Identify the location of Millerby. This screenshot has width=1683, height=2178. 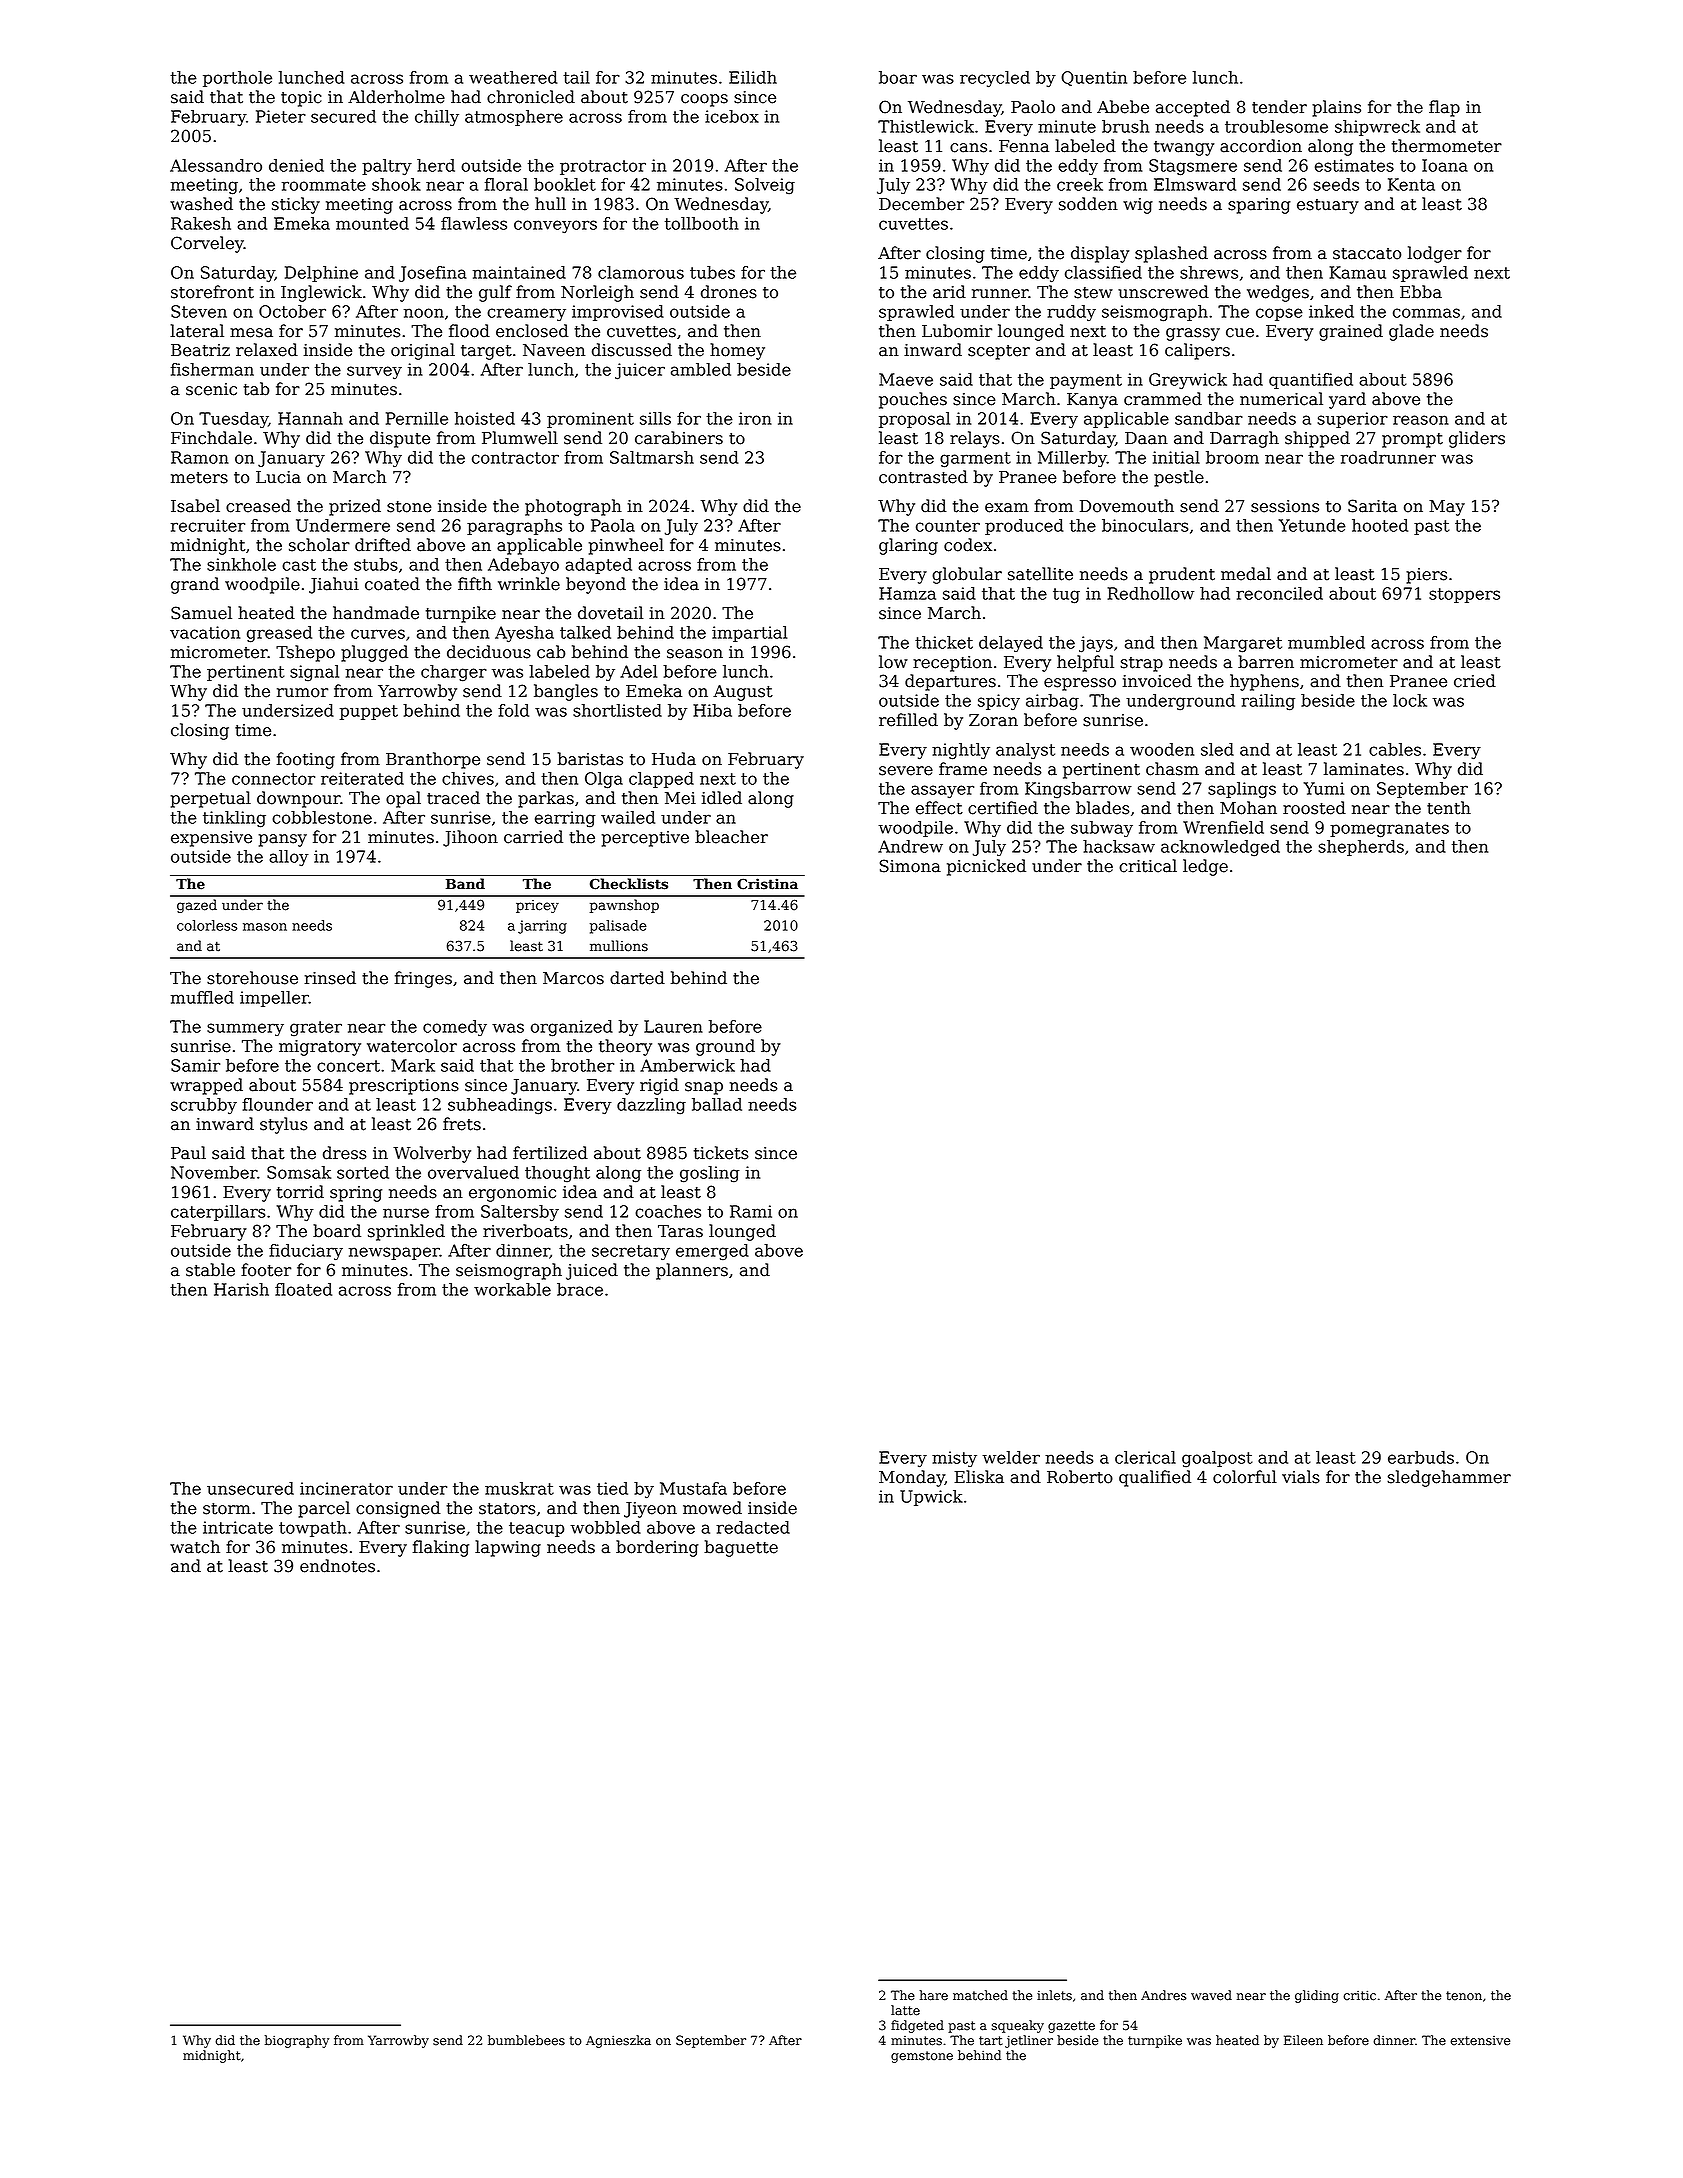
(1072, 459).
